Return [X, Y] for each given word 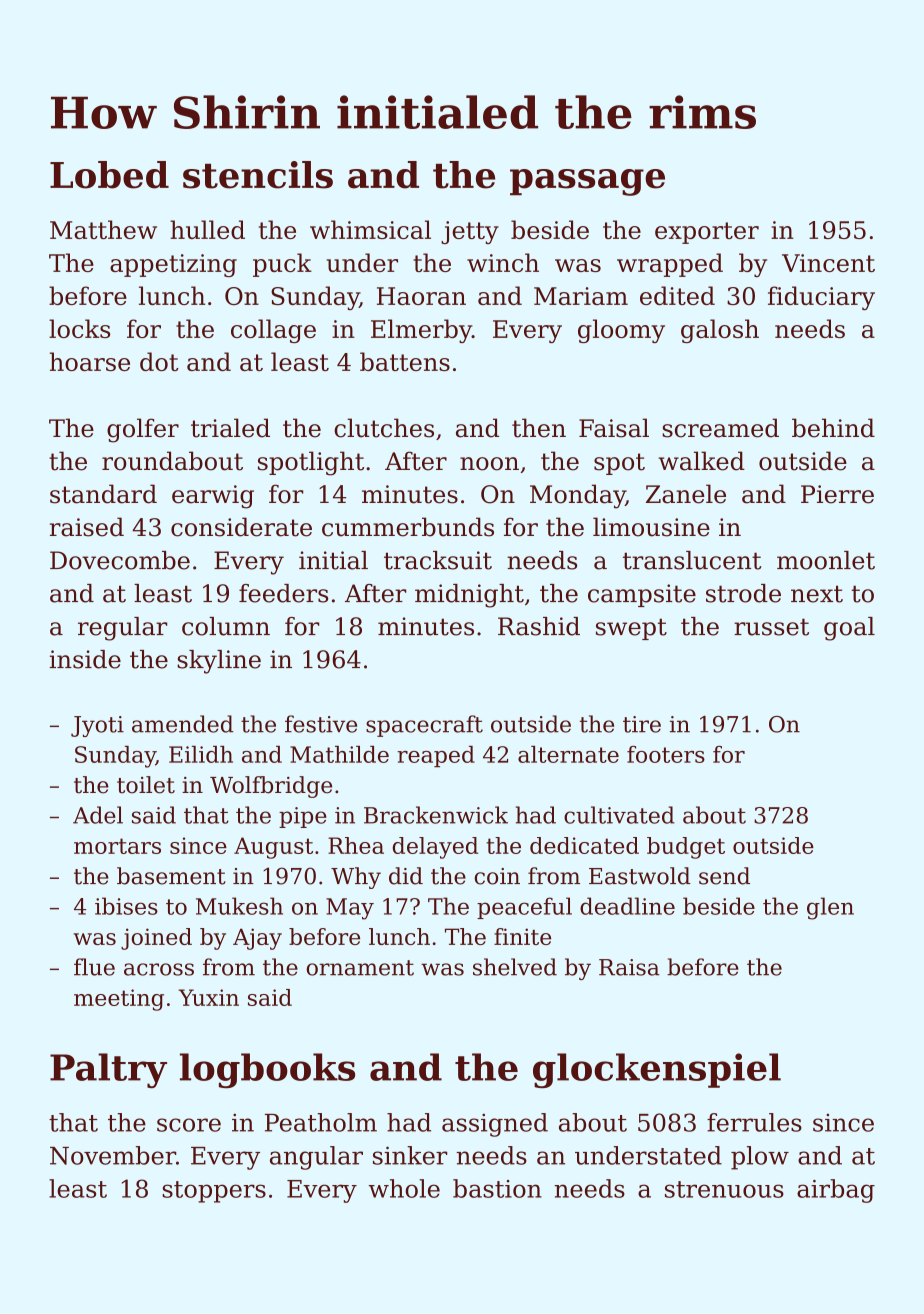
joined [156, 939]
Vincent [828, 263]
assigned [495, 1125]
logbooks [267, 1070]
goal [849, 629]
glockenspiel [657, 1070]
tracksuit [438, 560]
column [226, 626]
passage [587, 182]
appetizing [173, 265]
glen [830, 908]
